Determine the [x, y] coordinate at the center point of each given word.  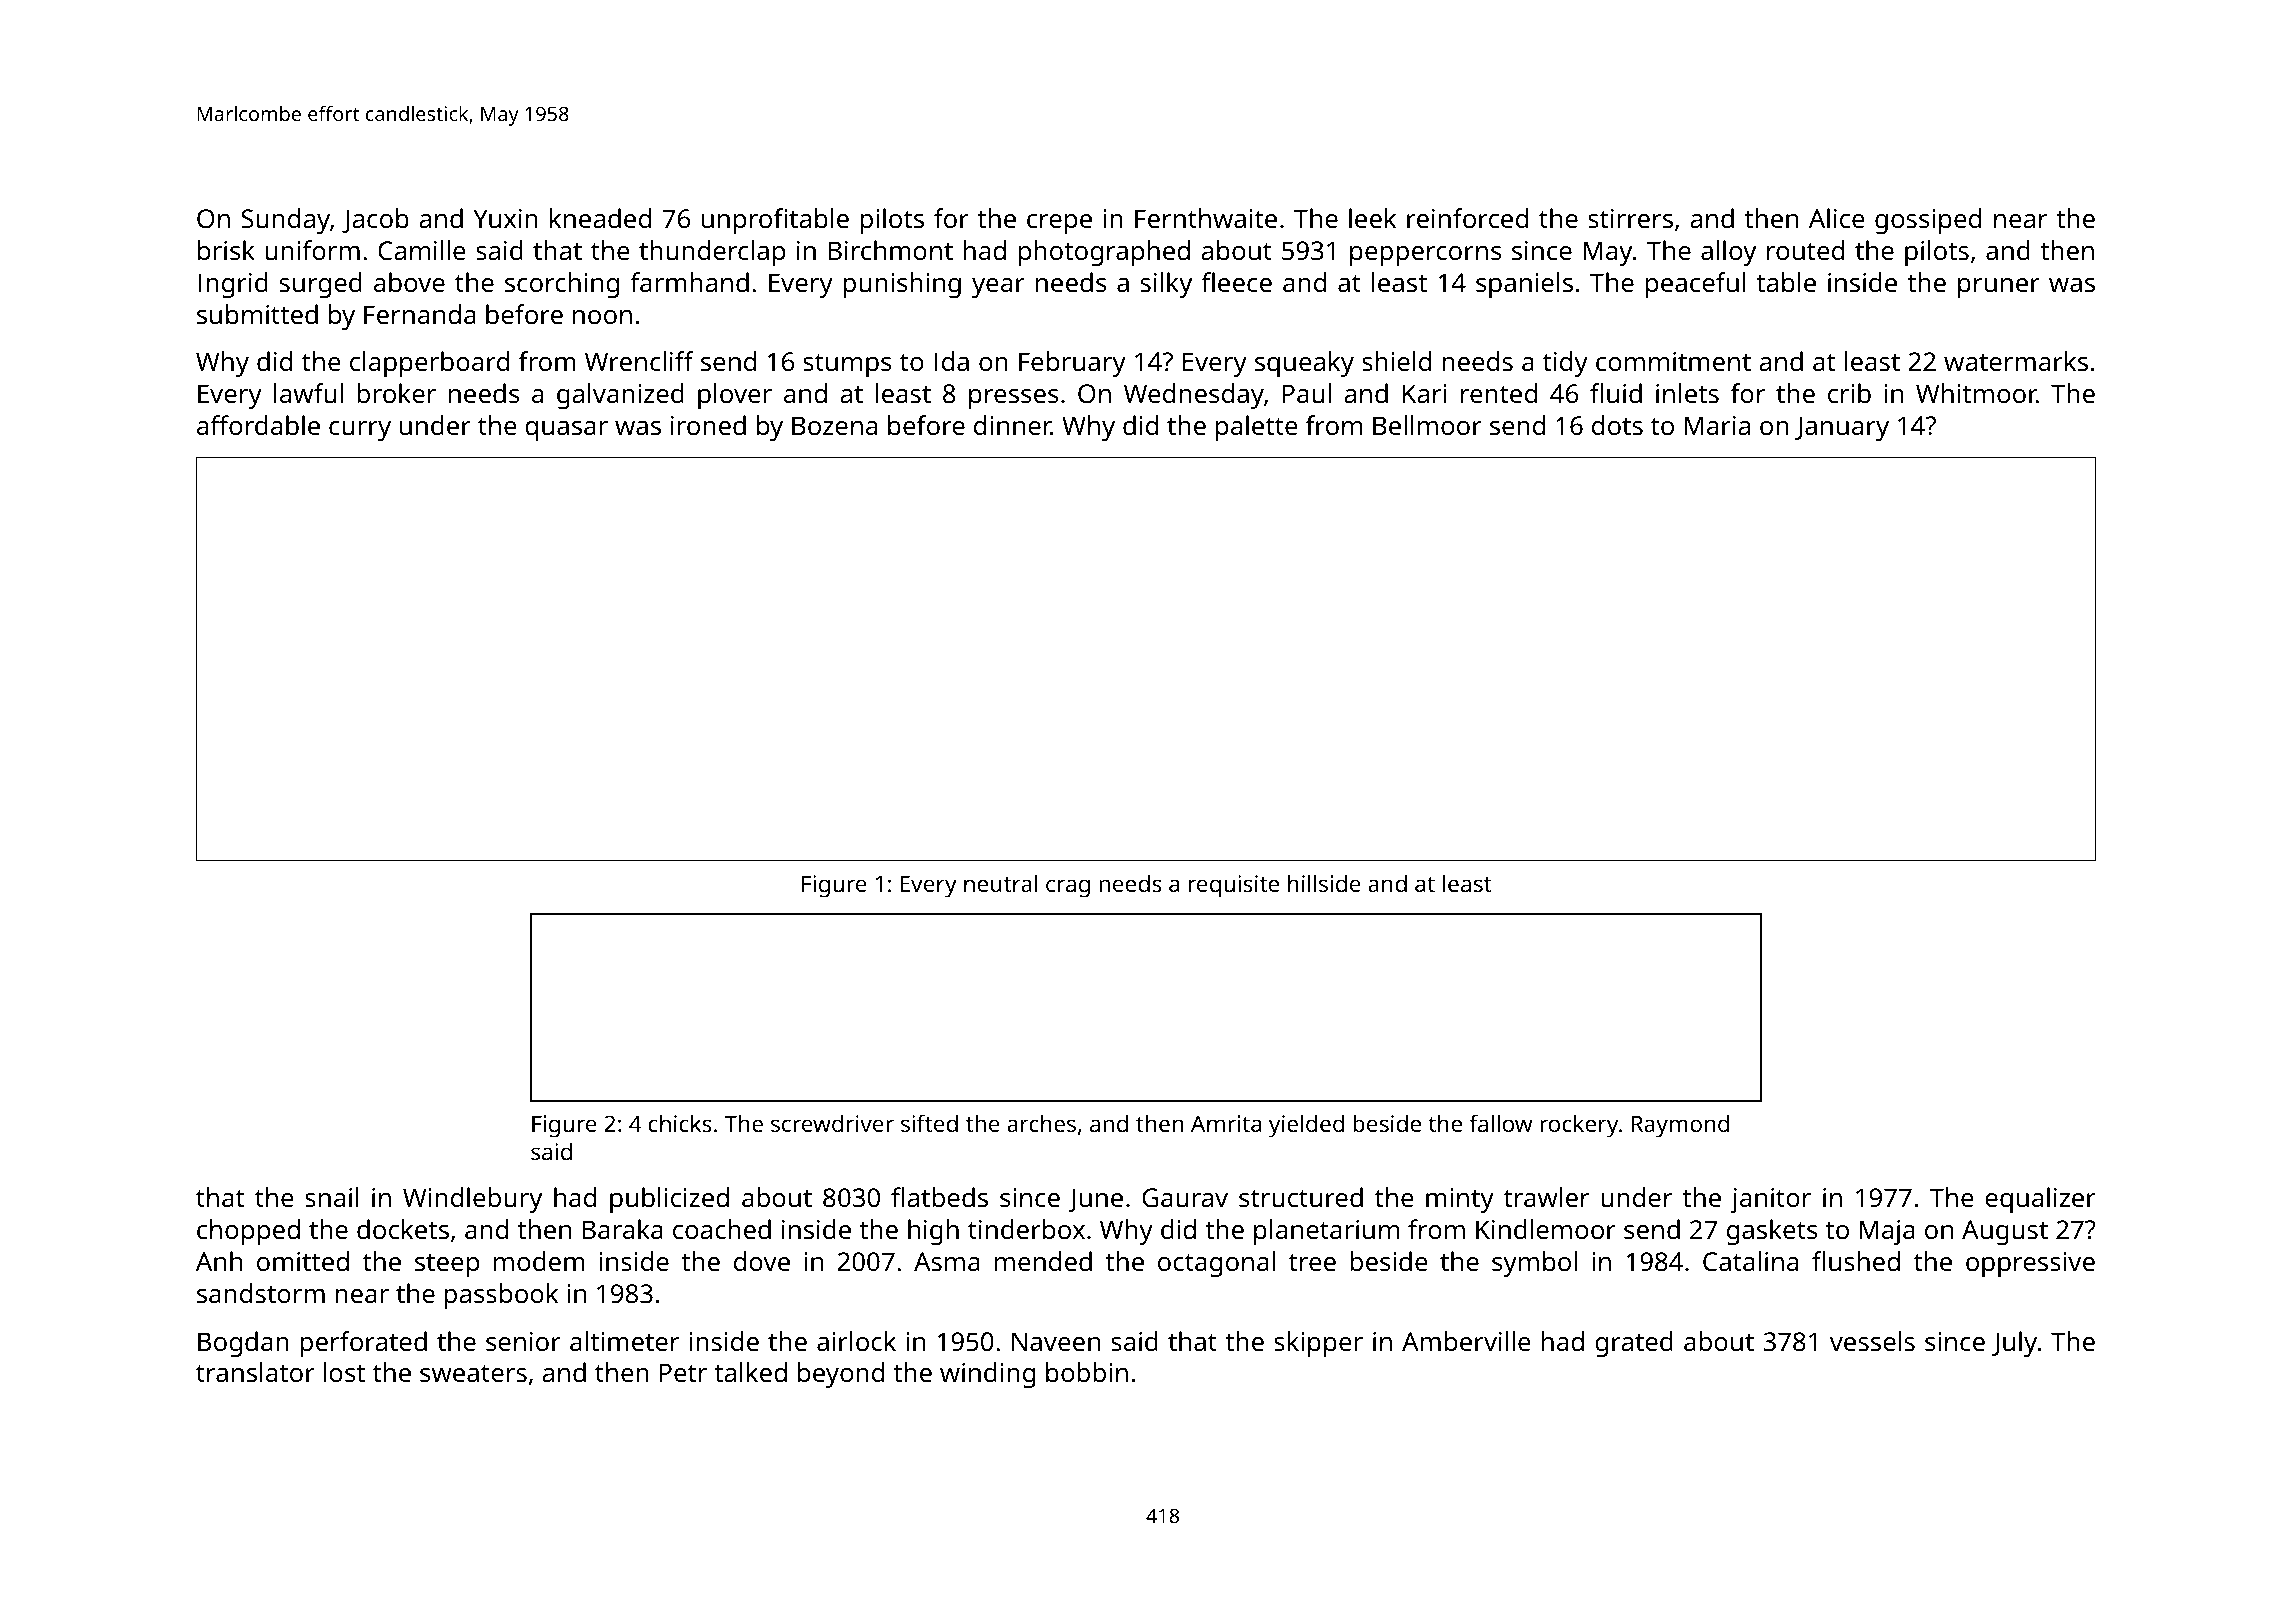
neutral [1000, 883]
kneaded [600, 218]
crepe [1059, 224]
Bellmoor [1427, 425]
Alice [1837, 218]
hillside [1324, 883]
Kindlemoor [1546, 1229]
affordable [258, 425]
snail [331, 1197]
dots [1617, 425]
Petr [683, 1372]
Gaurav [1185, 1198]
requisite [1234, 886]
